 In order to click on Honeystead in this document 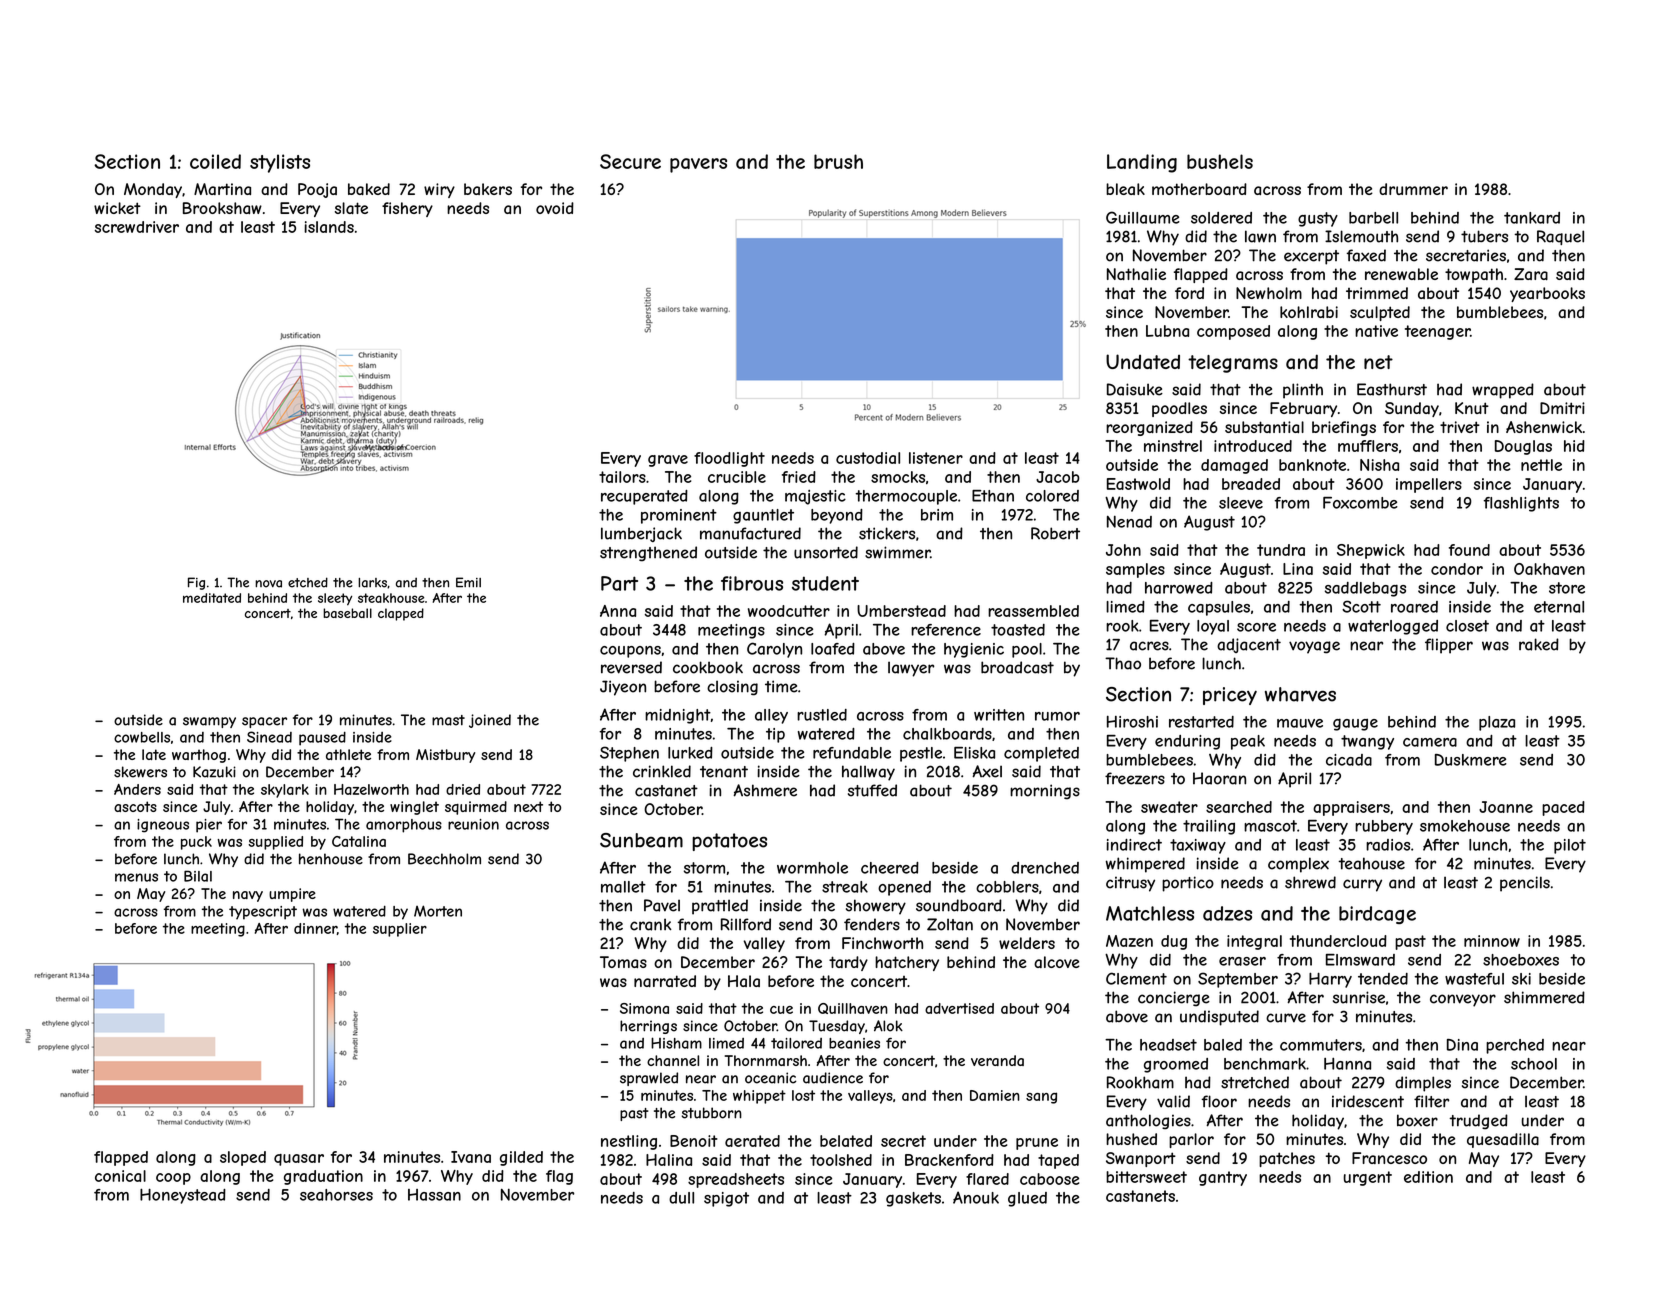, I will do `click(183, 1196)`.
